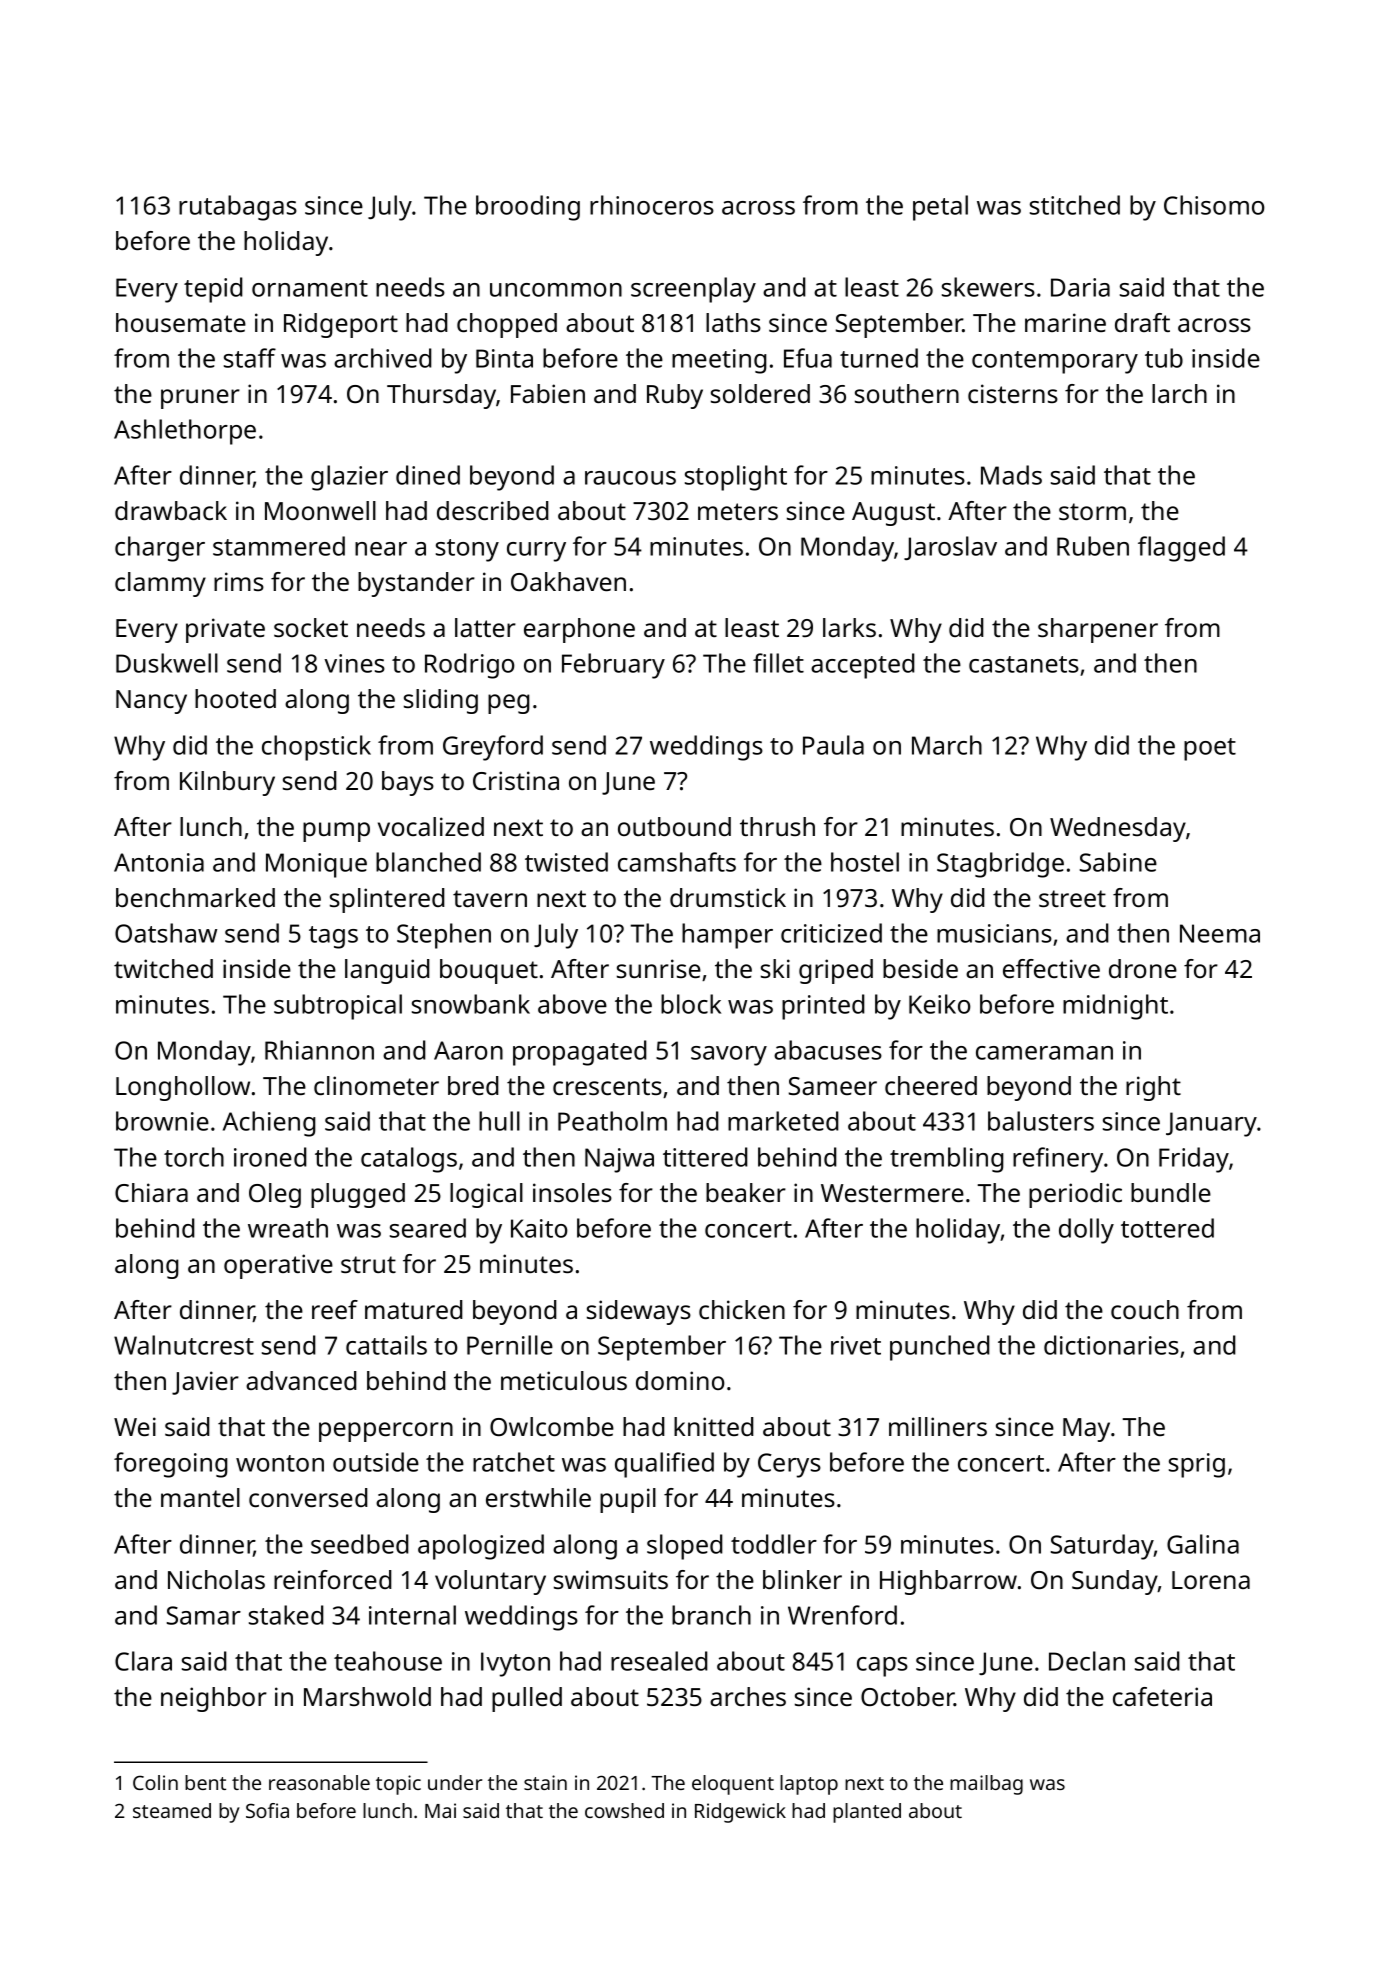 This screenshot has height=1969, width=1386. I want to click on planted, so click(867, 1813).
